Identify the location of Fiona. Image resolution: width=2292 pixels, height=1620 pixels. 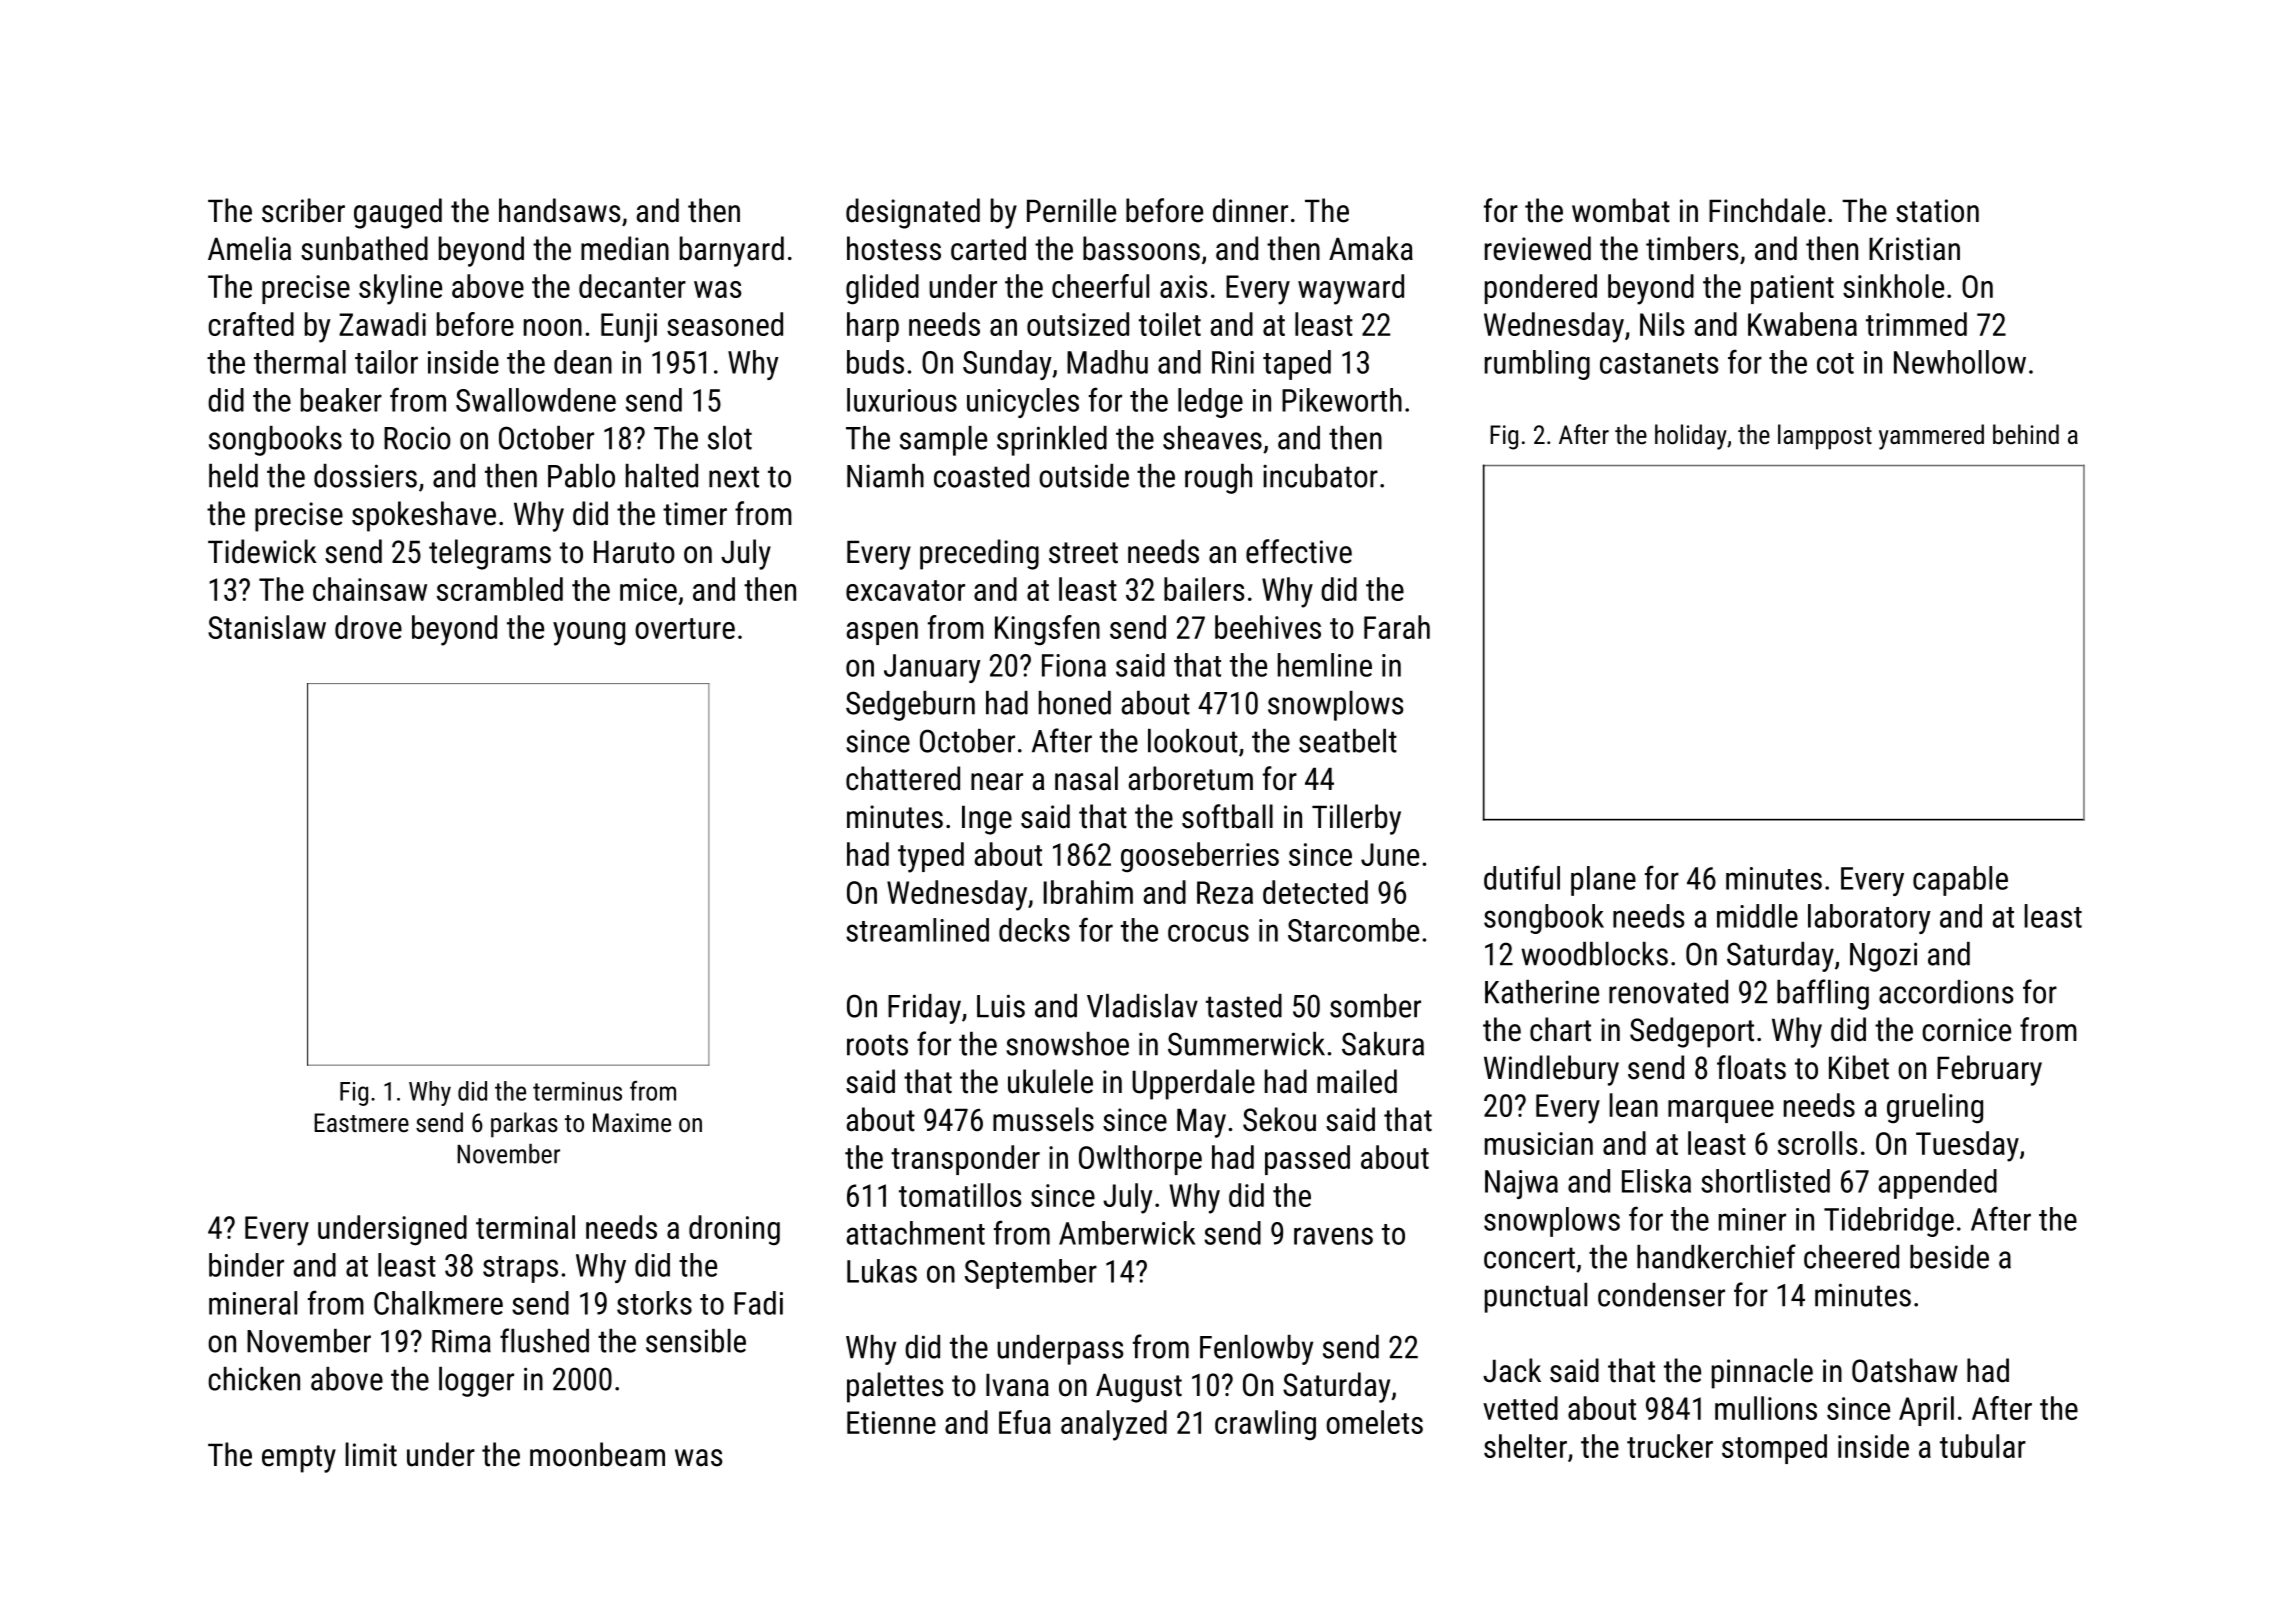
(1074, 665).
